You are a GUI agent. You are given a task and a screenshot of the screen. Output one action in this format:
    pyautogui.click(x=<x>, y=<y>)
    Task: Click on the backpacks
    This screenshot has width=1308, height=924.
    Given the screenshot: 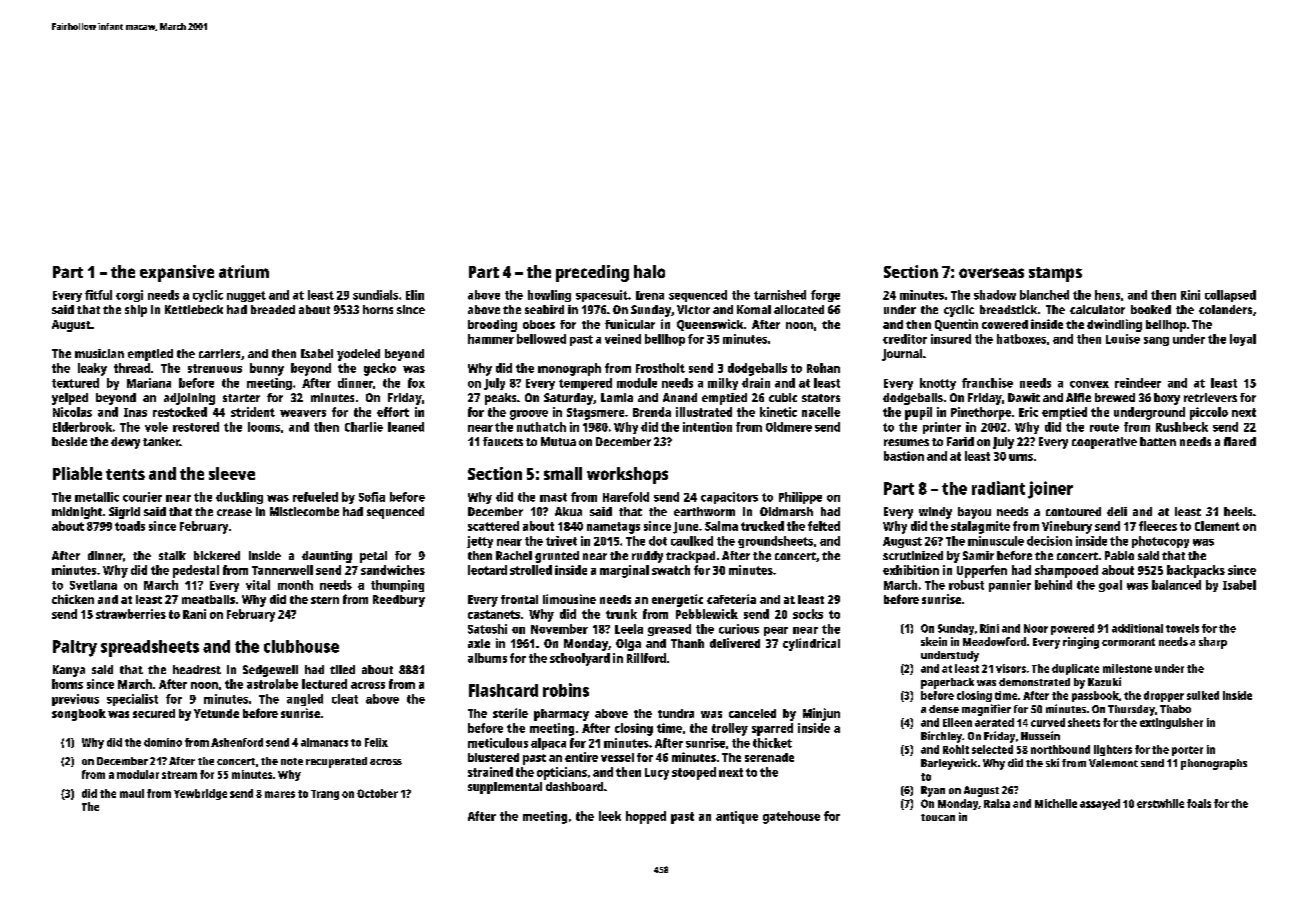 What is the action you would take?
    pyautogui.click(x=1196, y=571)
